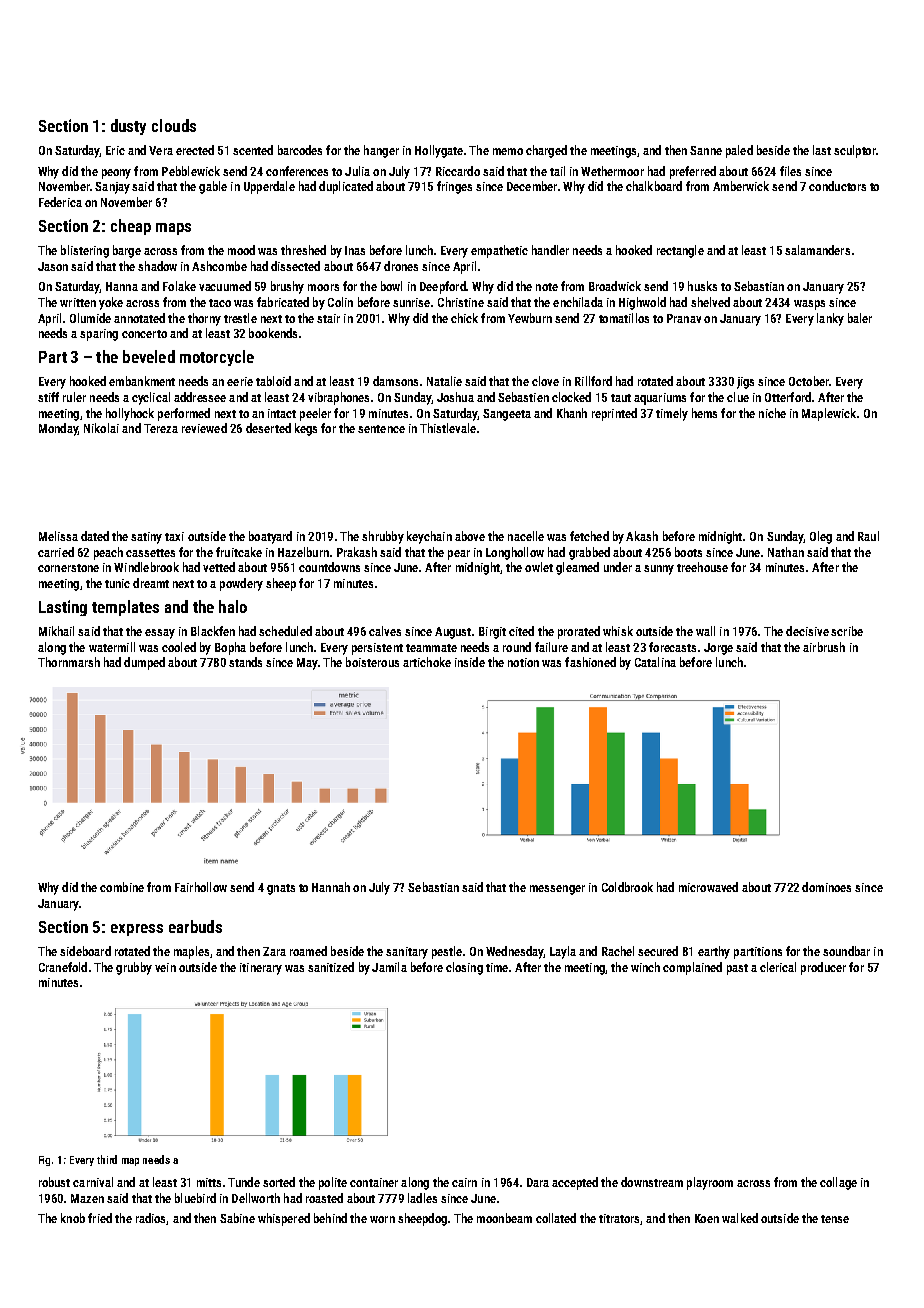 This document has width=924, height=1308. What do you see at coordinates (93, 1182) in the document?
I see `carnival` at bounding box center [93, 1182].
